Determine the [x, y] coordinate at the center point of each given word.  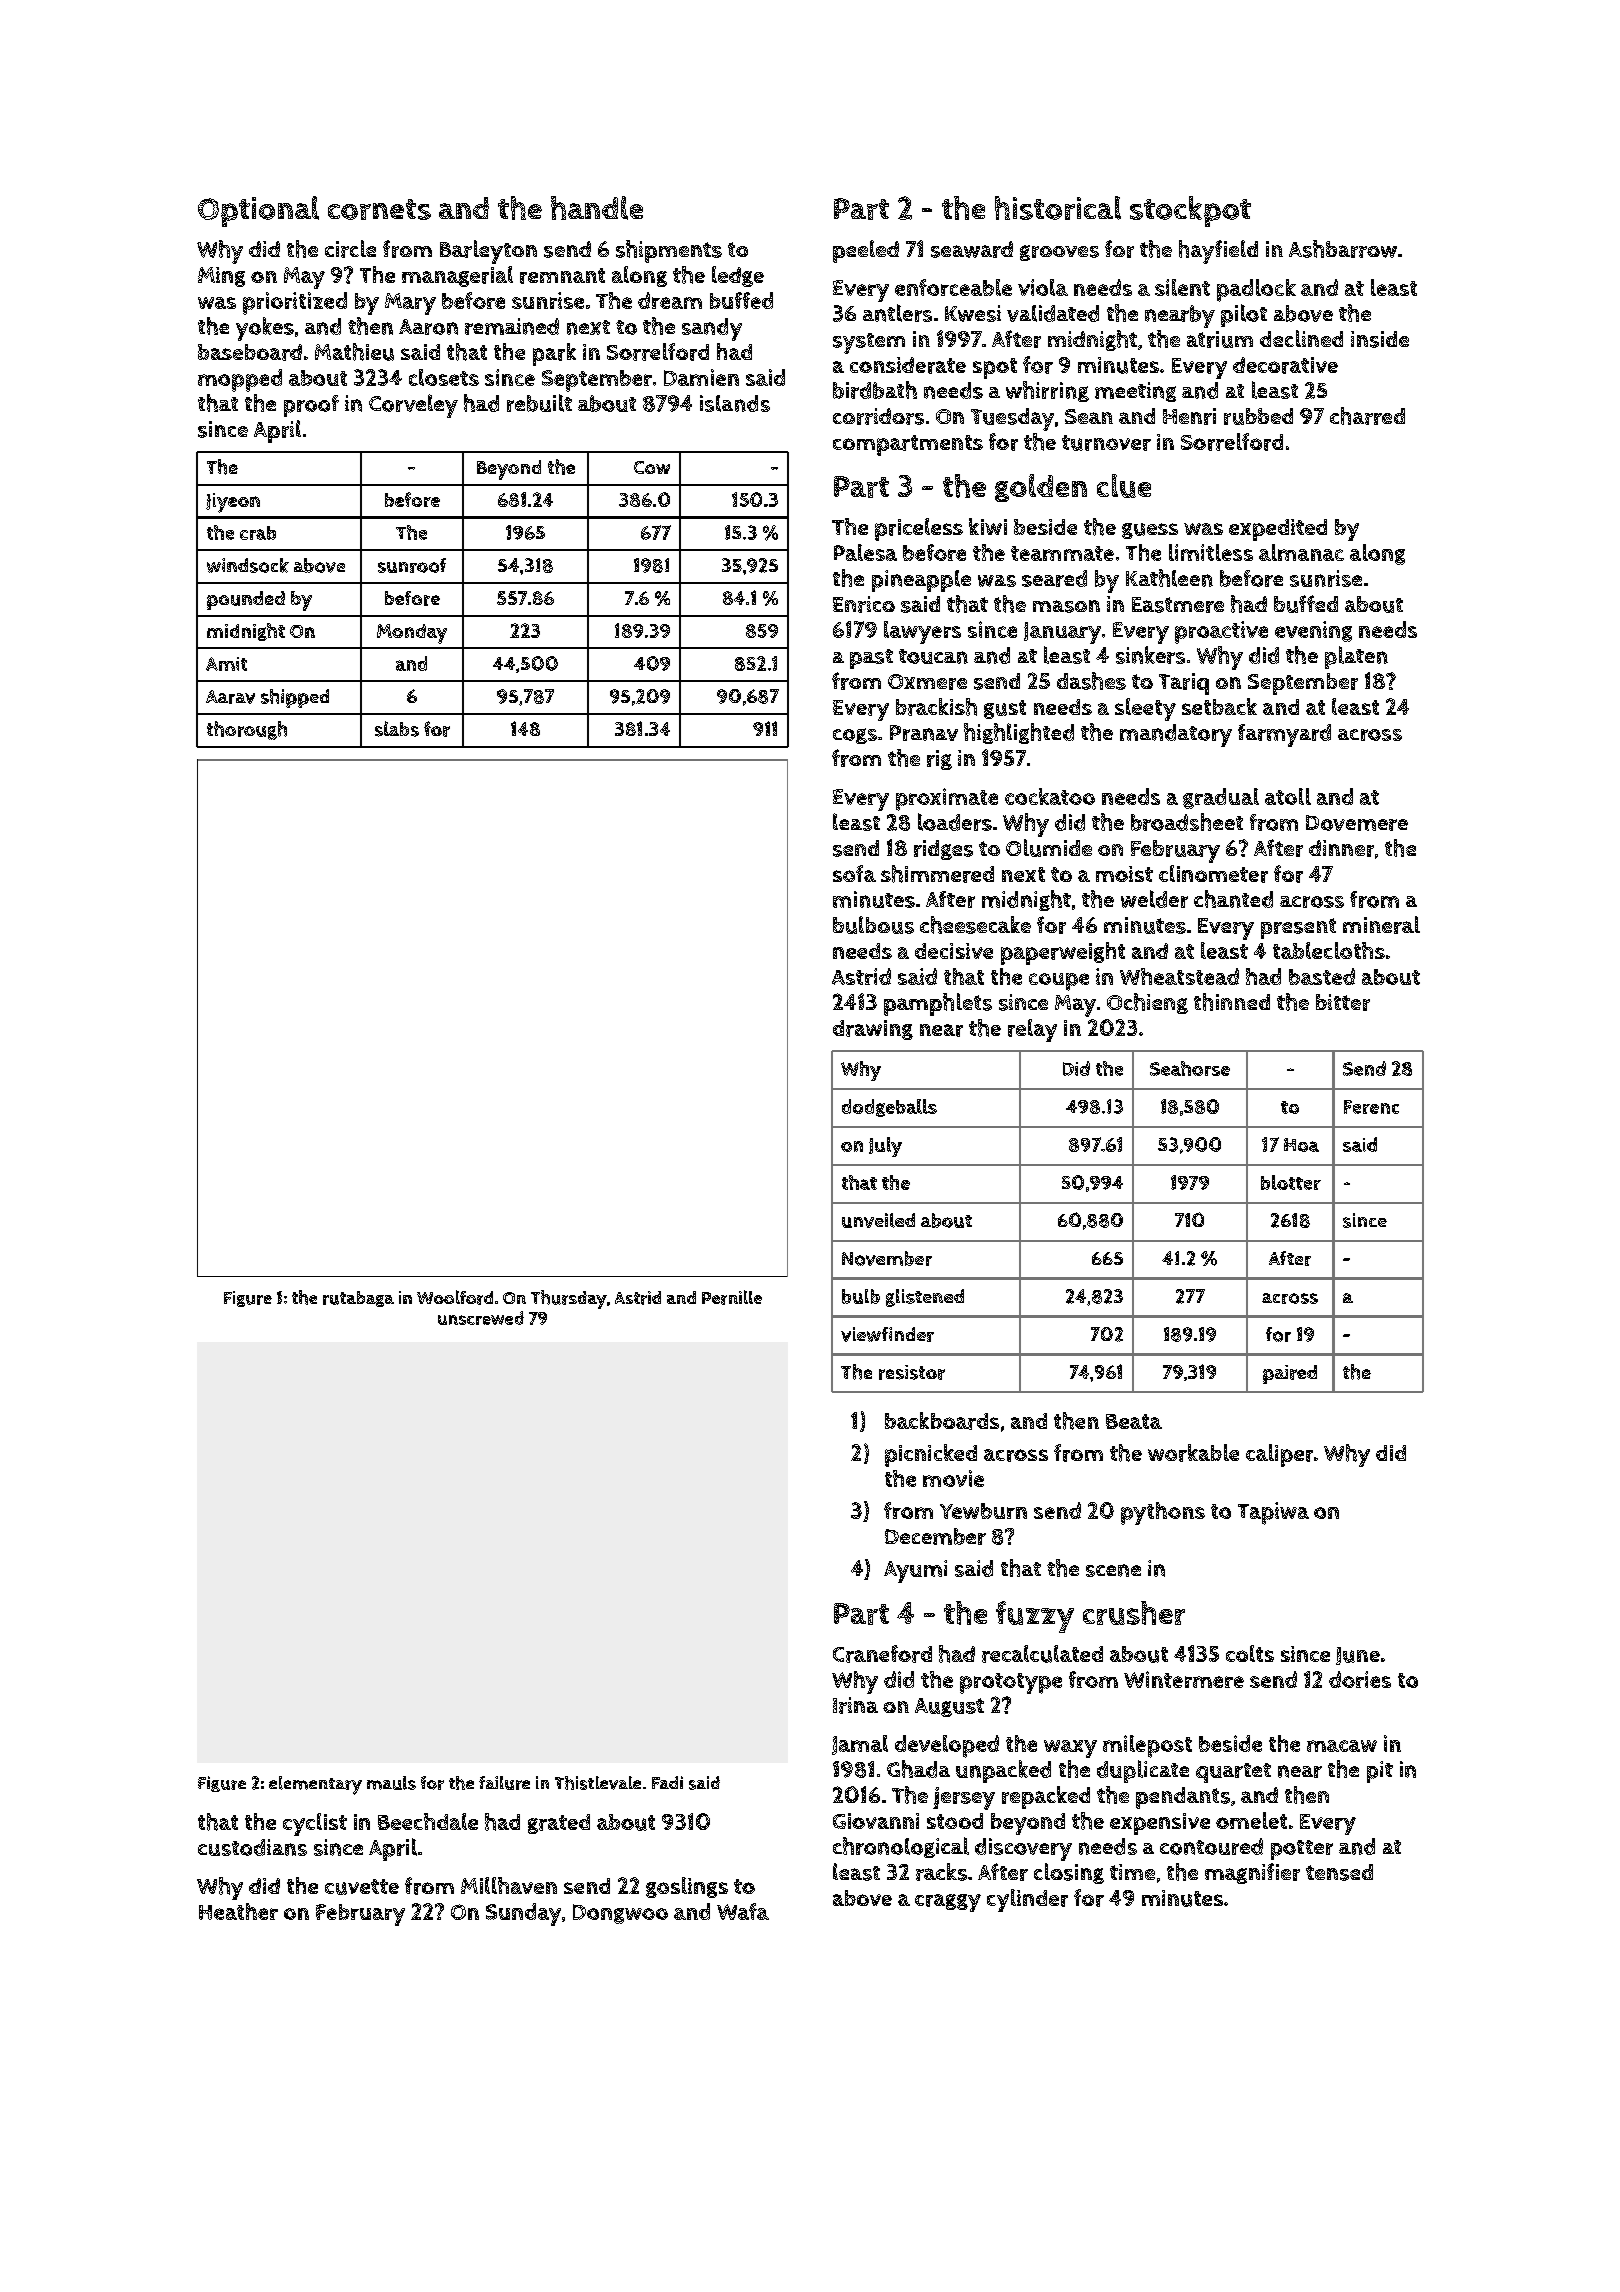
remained [512, 326]
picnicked [931, 1455]
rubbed [1258, 416]
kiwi [988, 526]
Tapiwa [1273, 1513]
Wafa [743, 1911]
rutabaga [358, 1299]
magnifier [1252, 1873]
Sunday [523, 1914]
